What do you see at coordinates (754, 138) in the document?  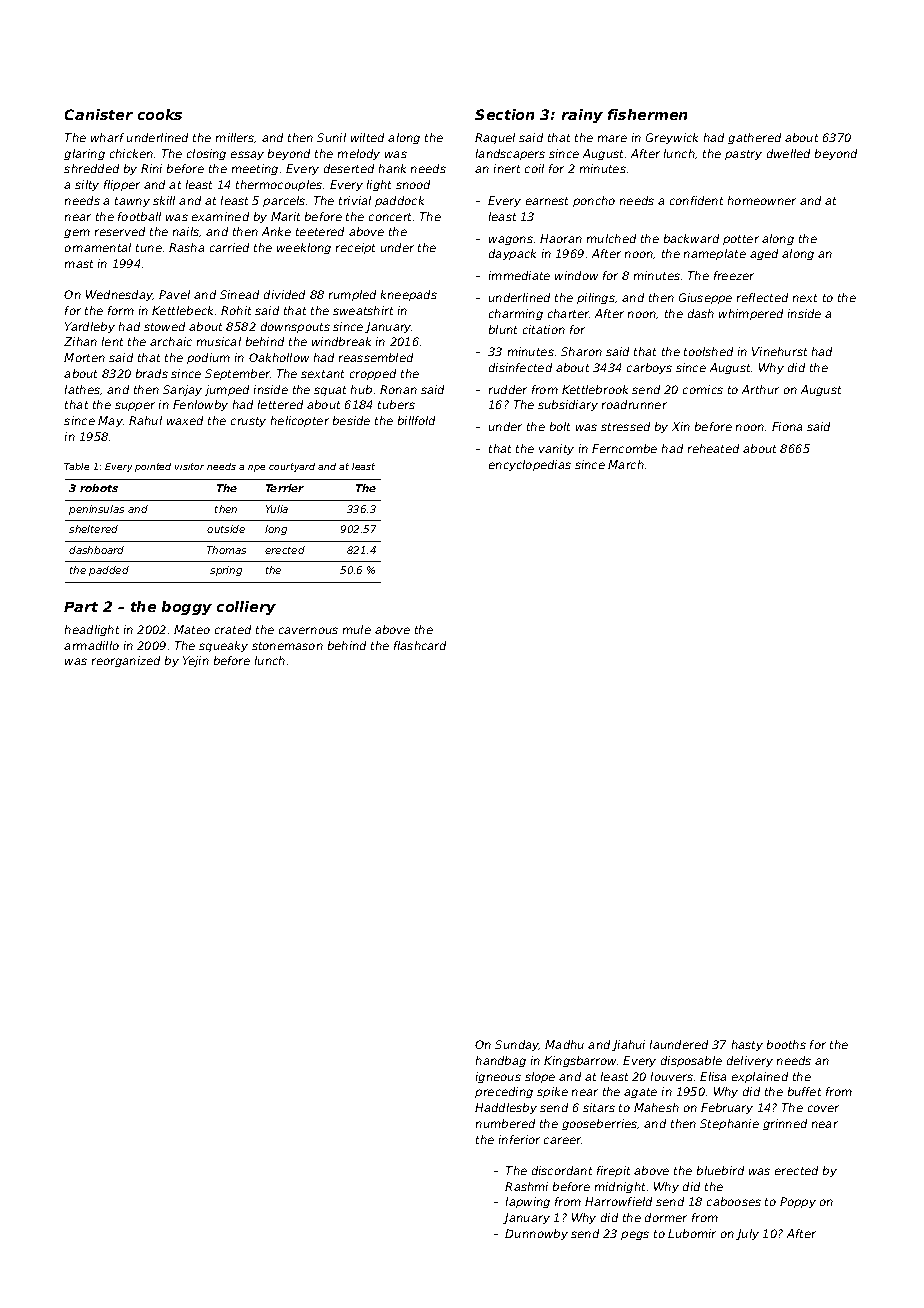 I see `gathered` at bounding box center [754, 138].
